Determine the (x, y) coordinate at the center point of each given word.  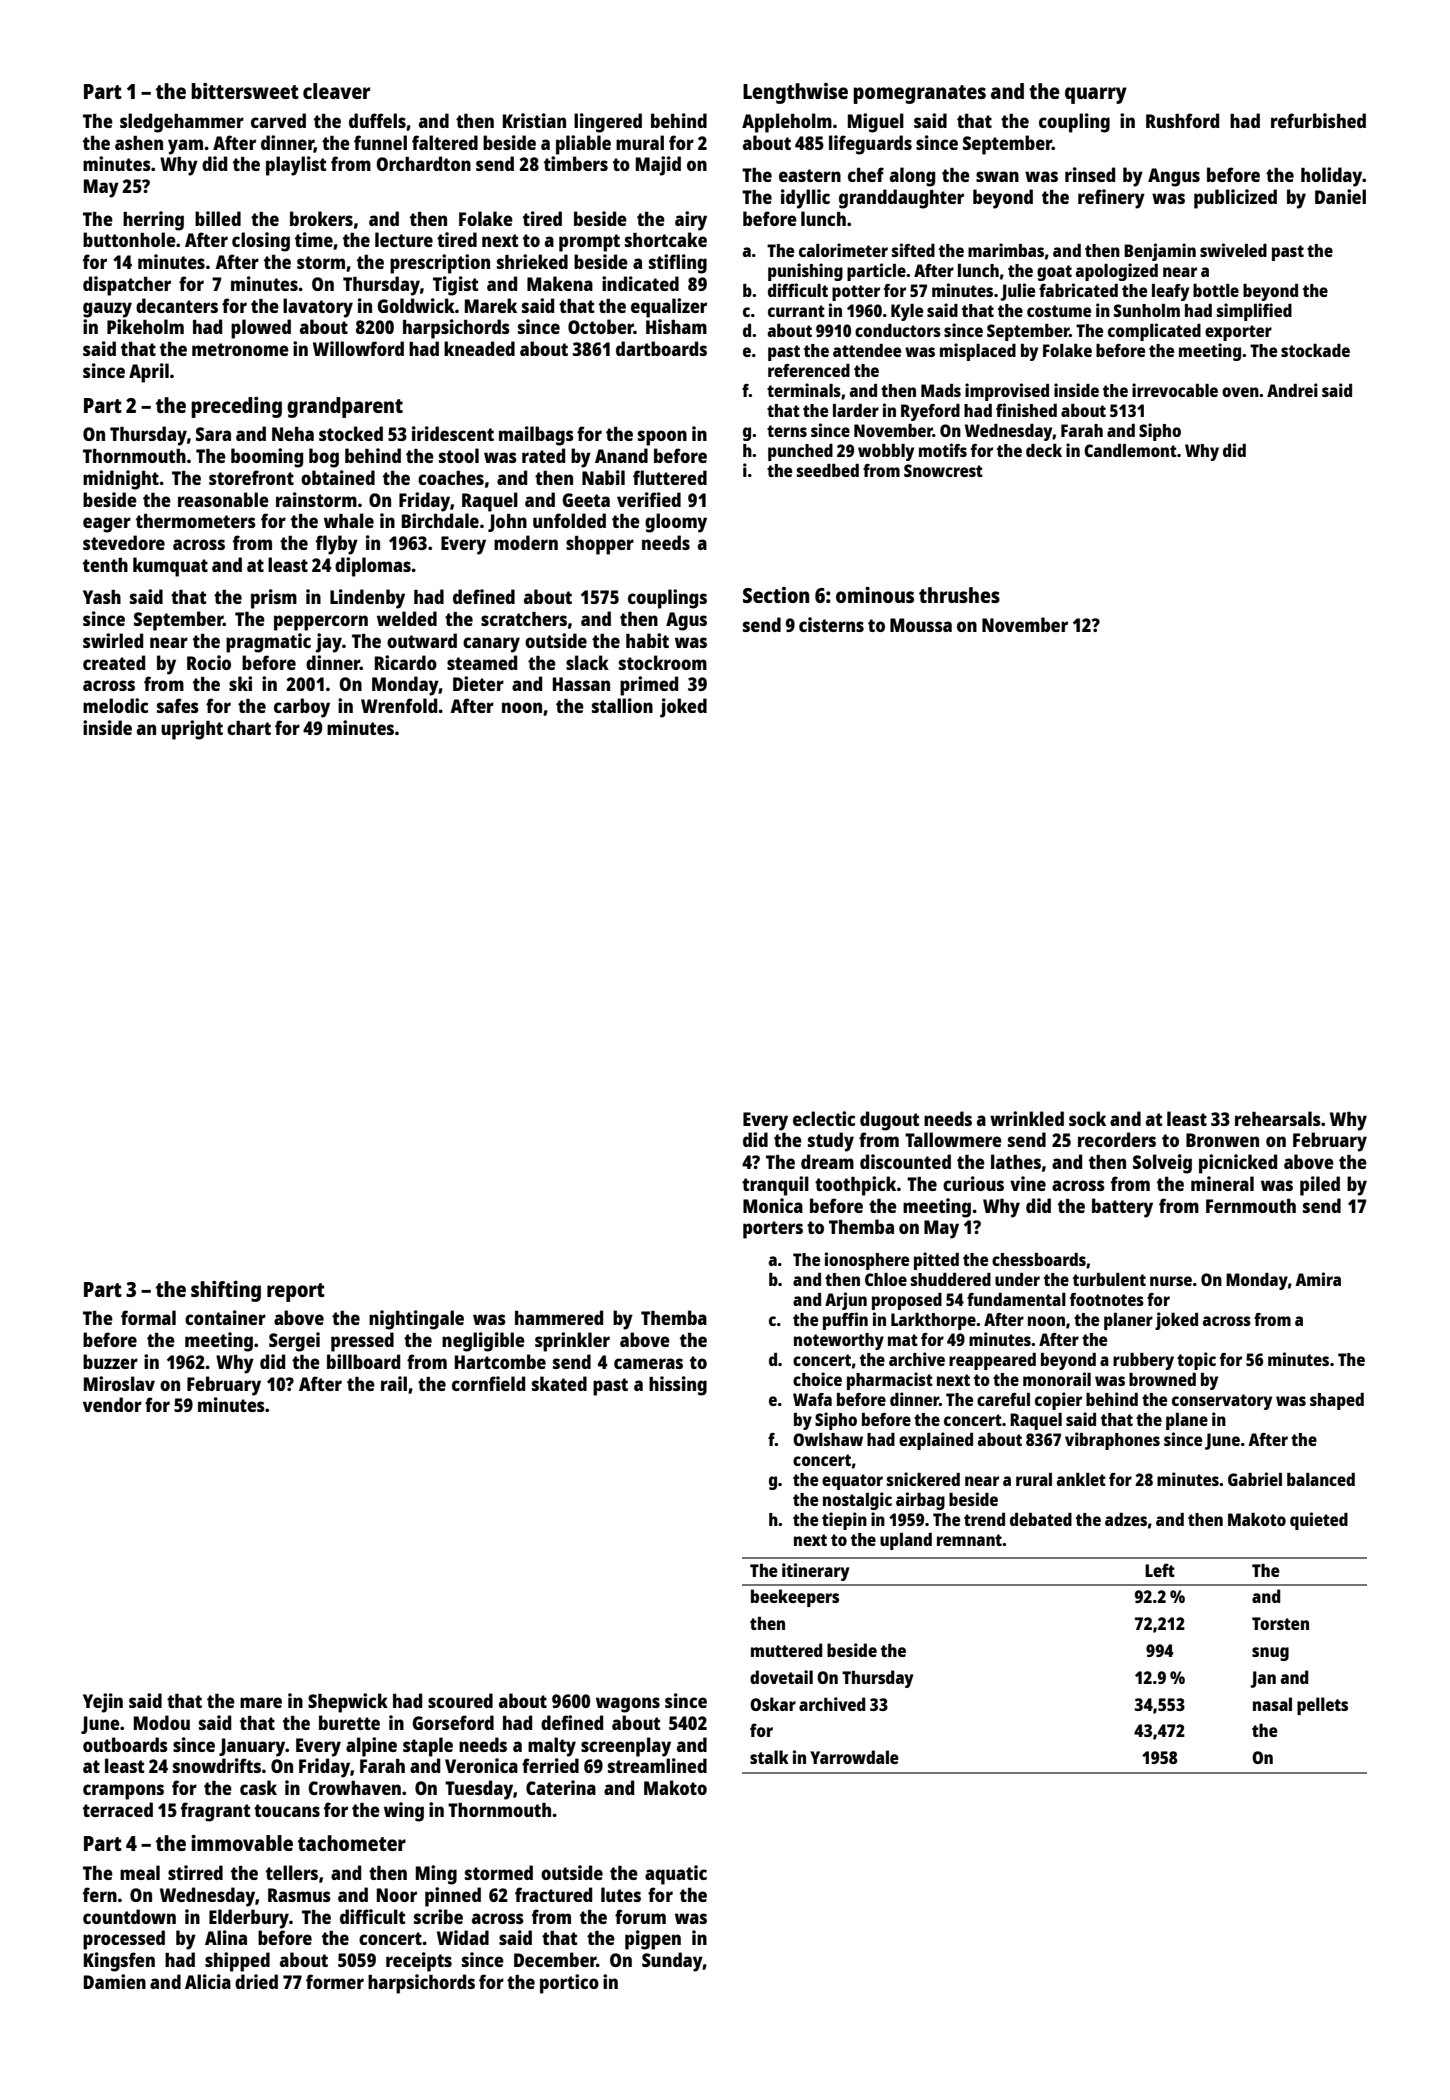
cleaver (336, 91)
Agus (686, 621)
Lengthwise (795, 93)
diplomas (373, 567)
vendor (112, 1404)
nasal (1272, 1704)
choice (817, 1379)
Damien (115, 1981)
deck (1044, 450)
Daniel (1340, 196)
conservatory (1222, 1402)
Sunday (672, 1962)
